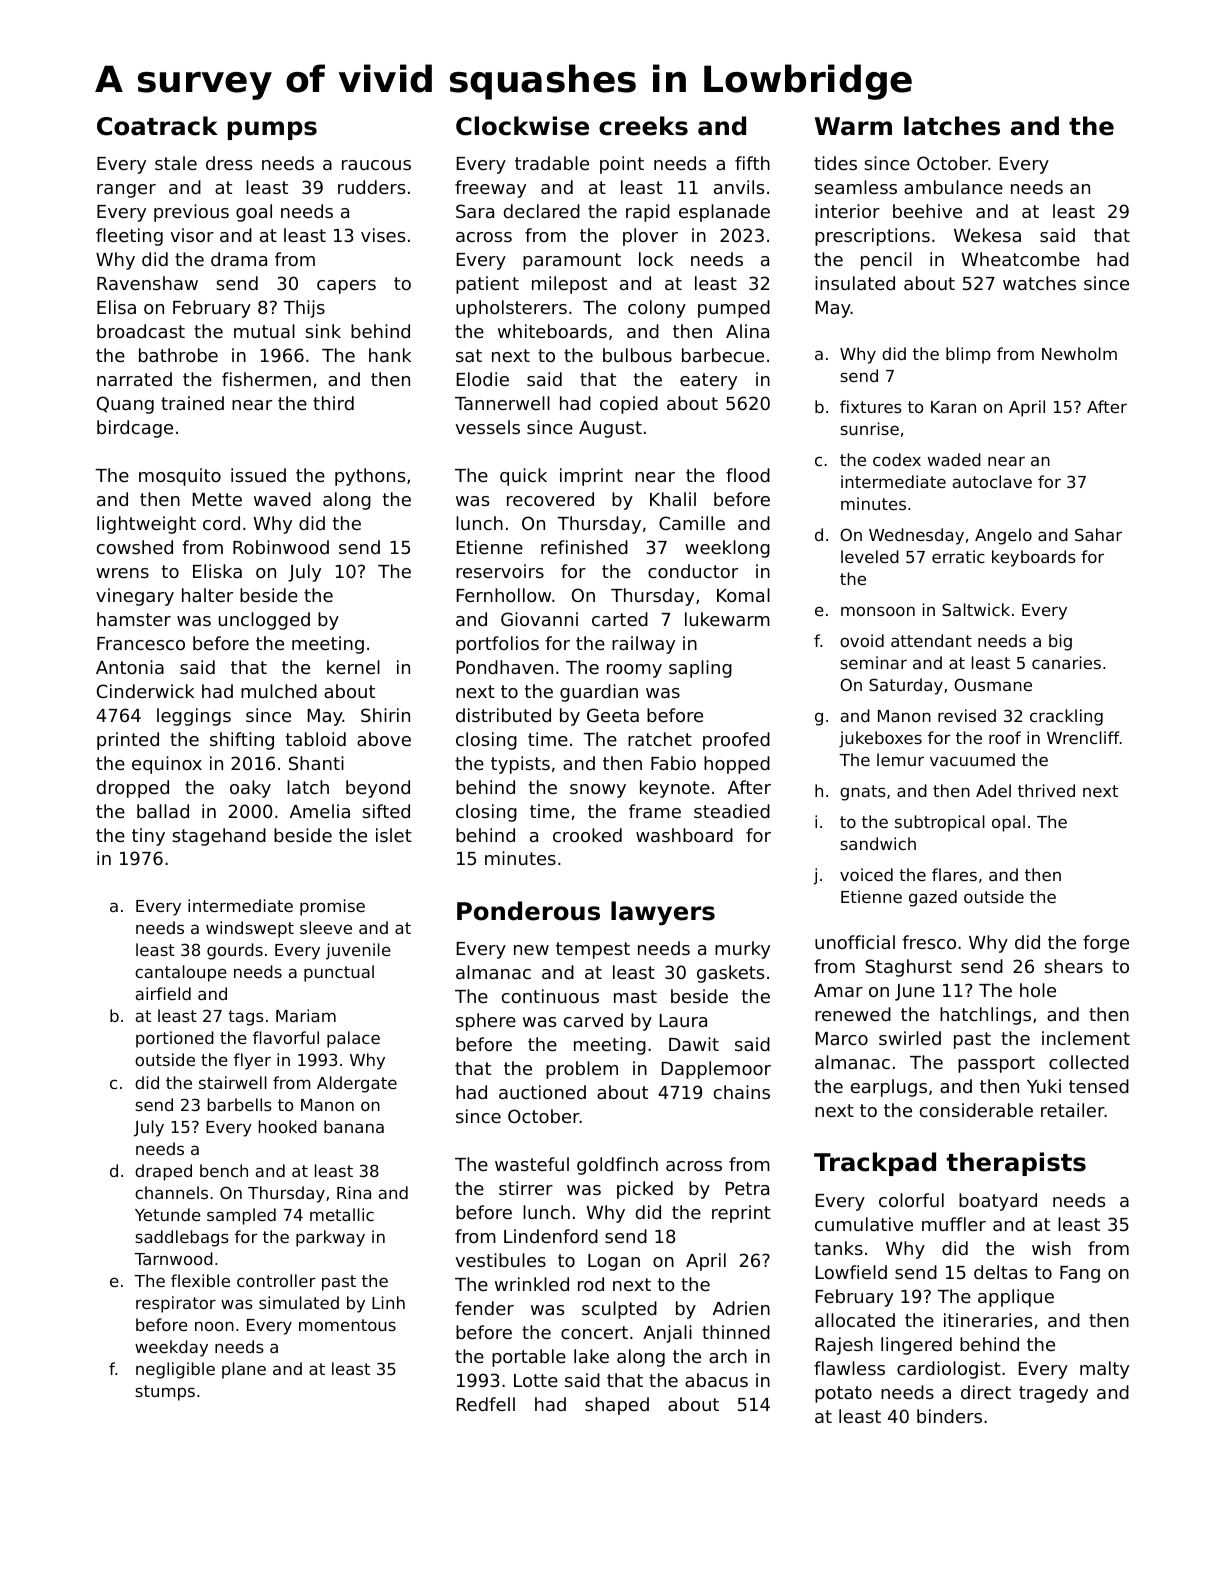  Describe the element at coordinates (347, 1325) in the document. I see `momentous` at that location.
